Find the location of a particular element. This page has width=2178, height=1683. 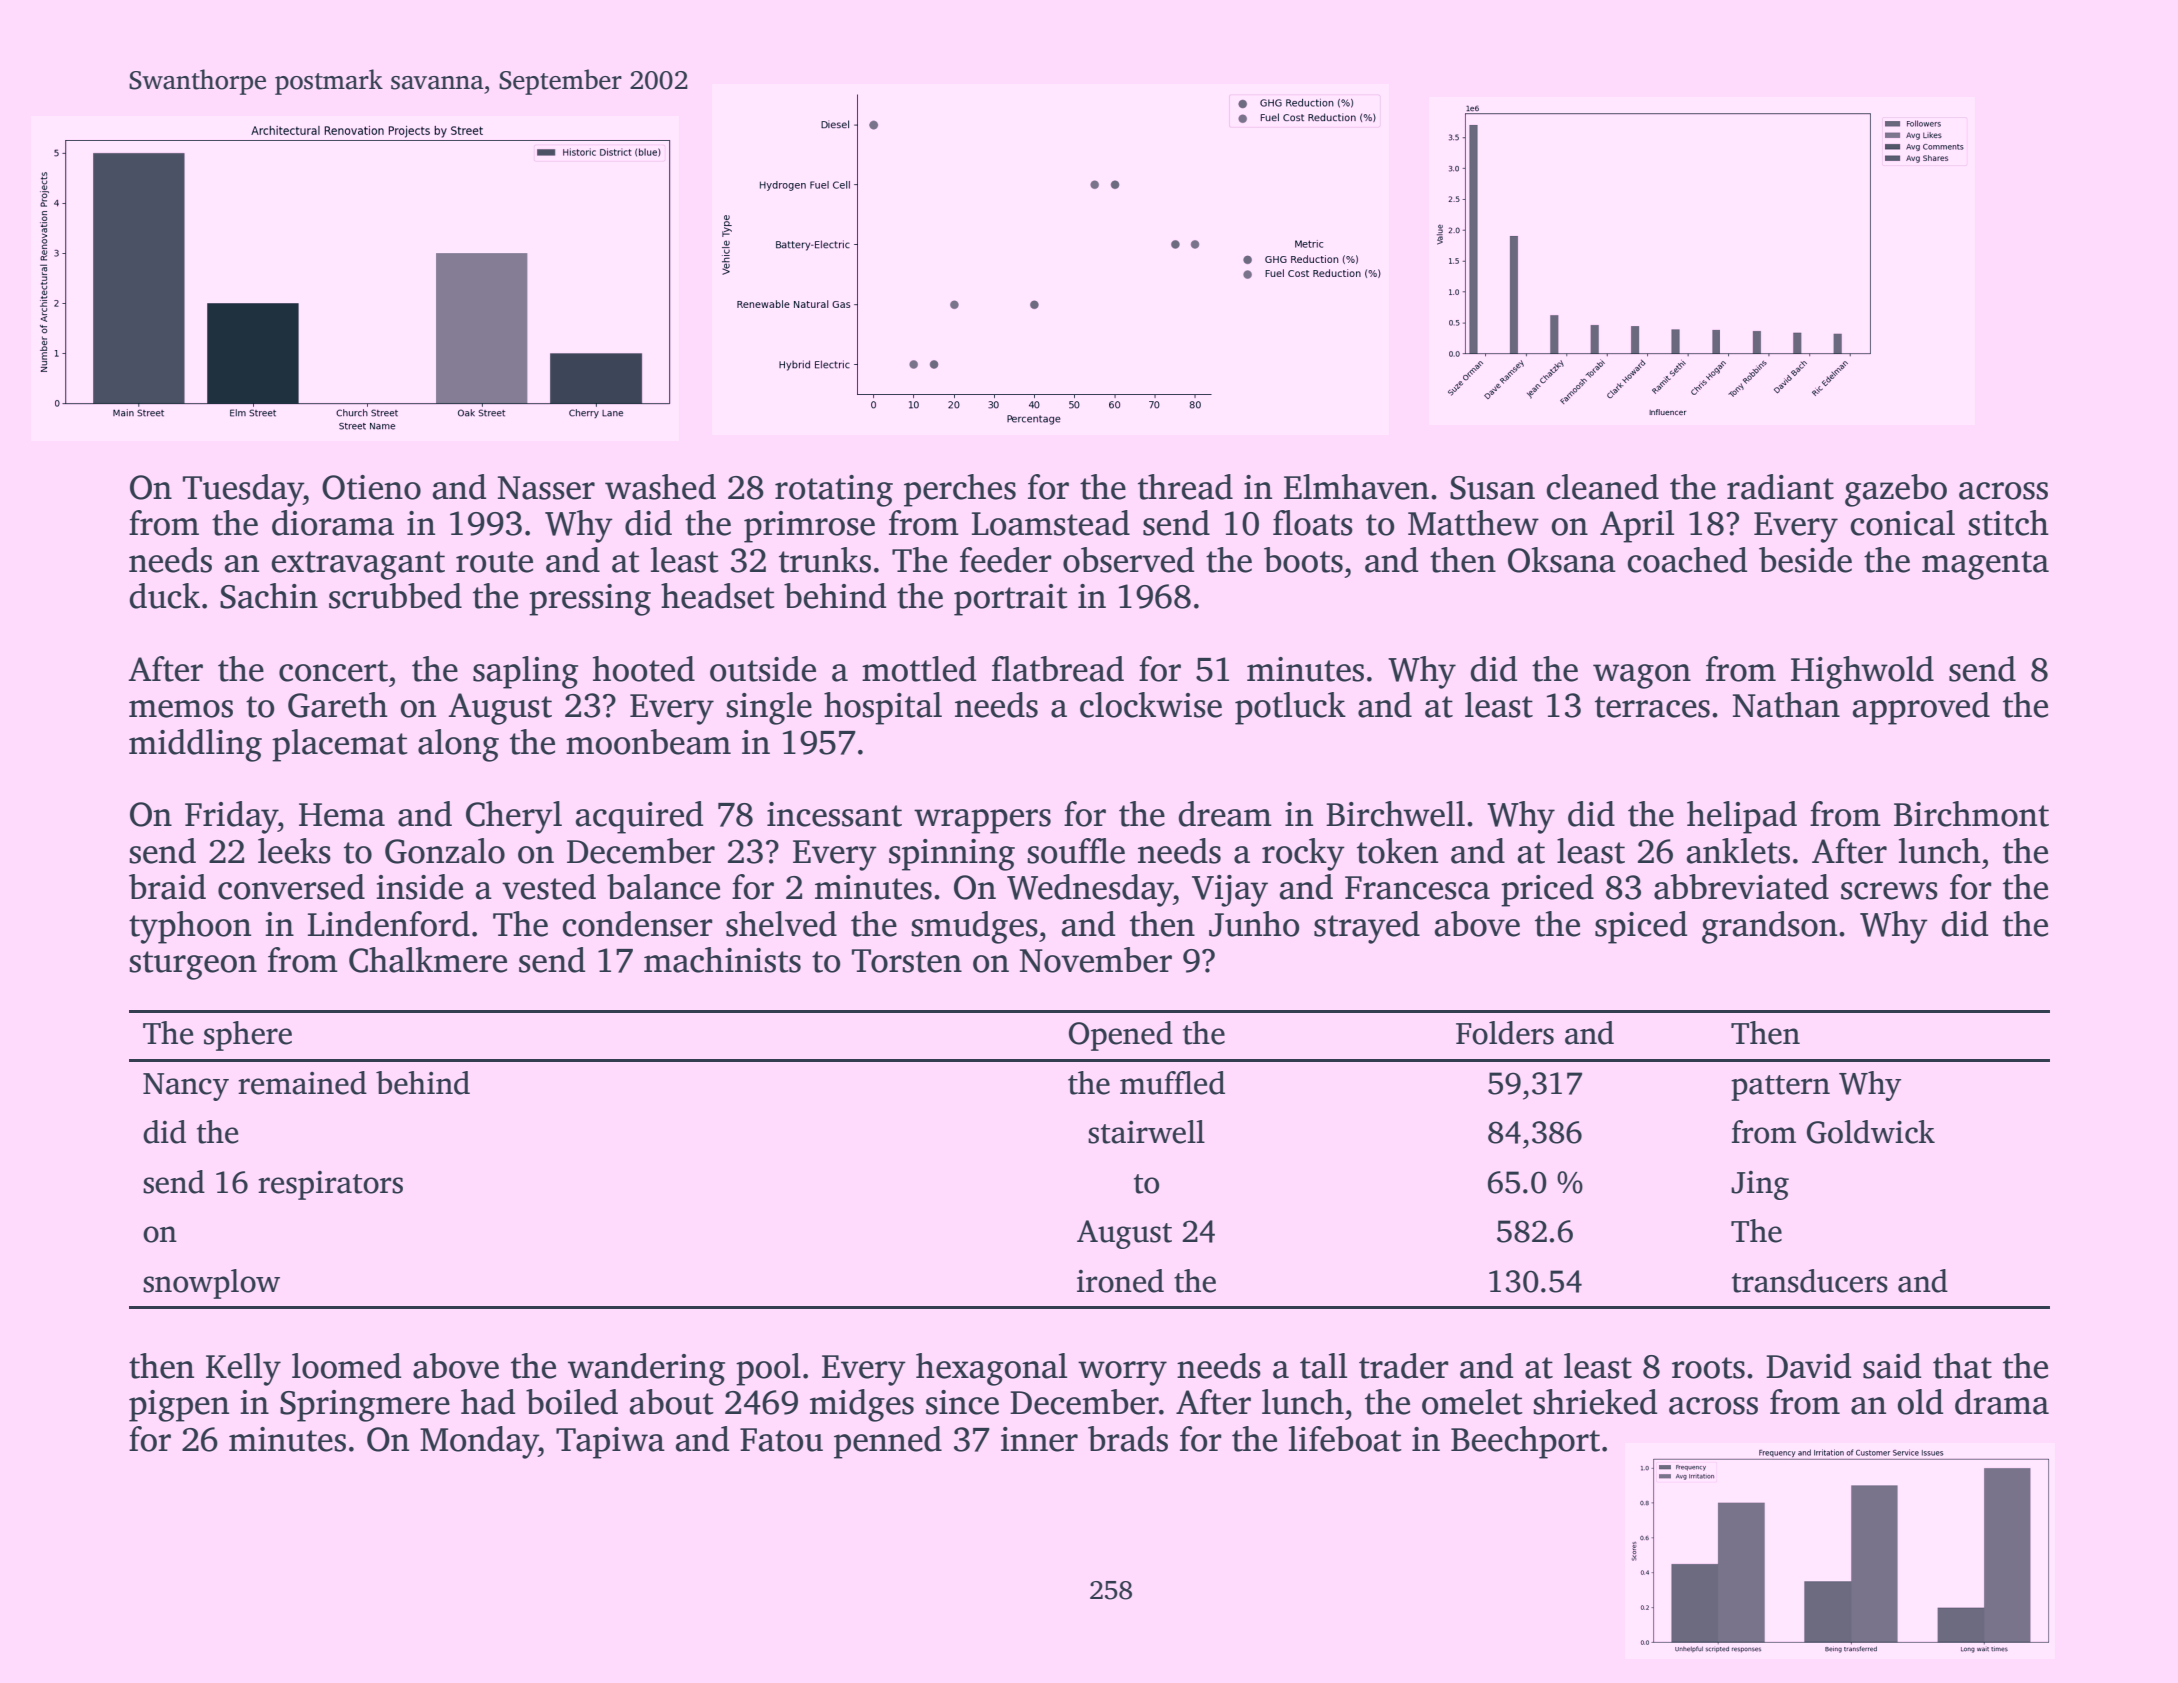

Opened is located at coordinates (1121, 1036).
